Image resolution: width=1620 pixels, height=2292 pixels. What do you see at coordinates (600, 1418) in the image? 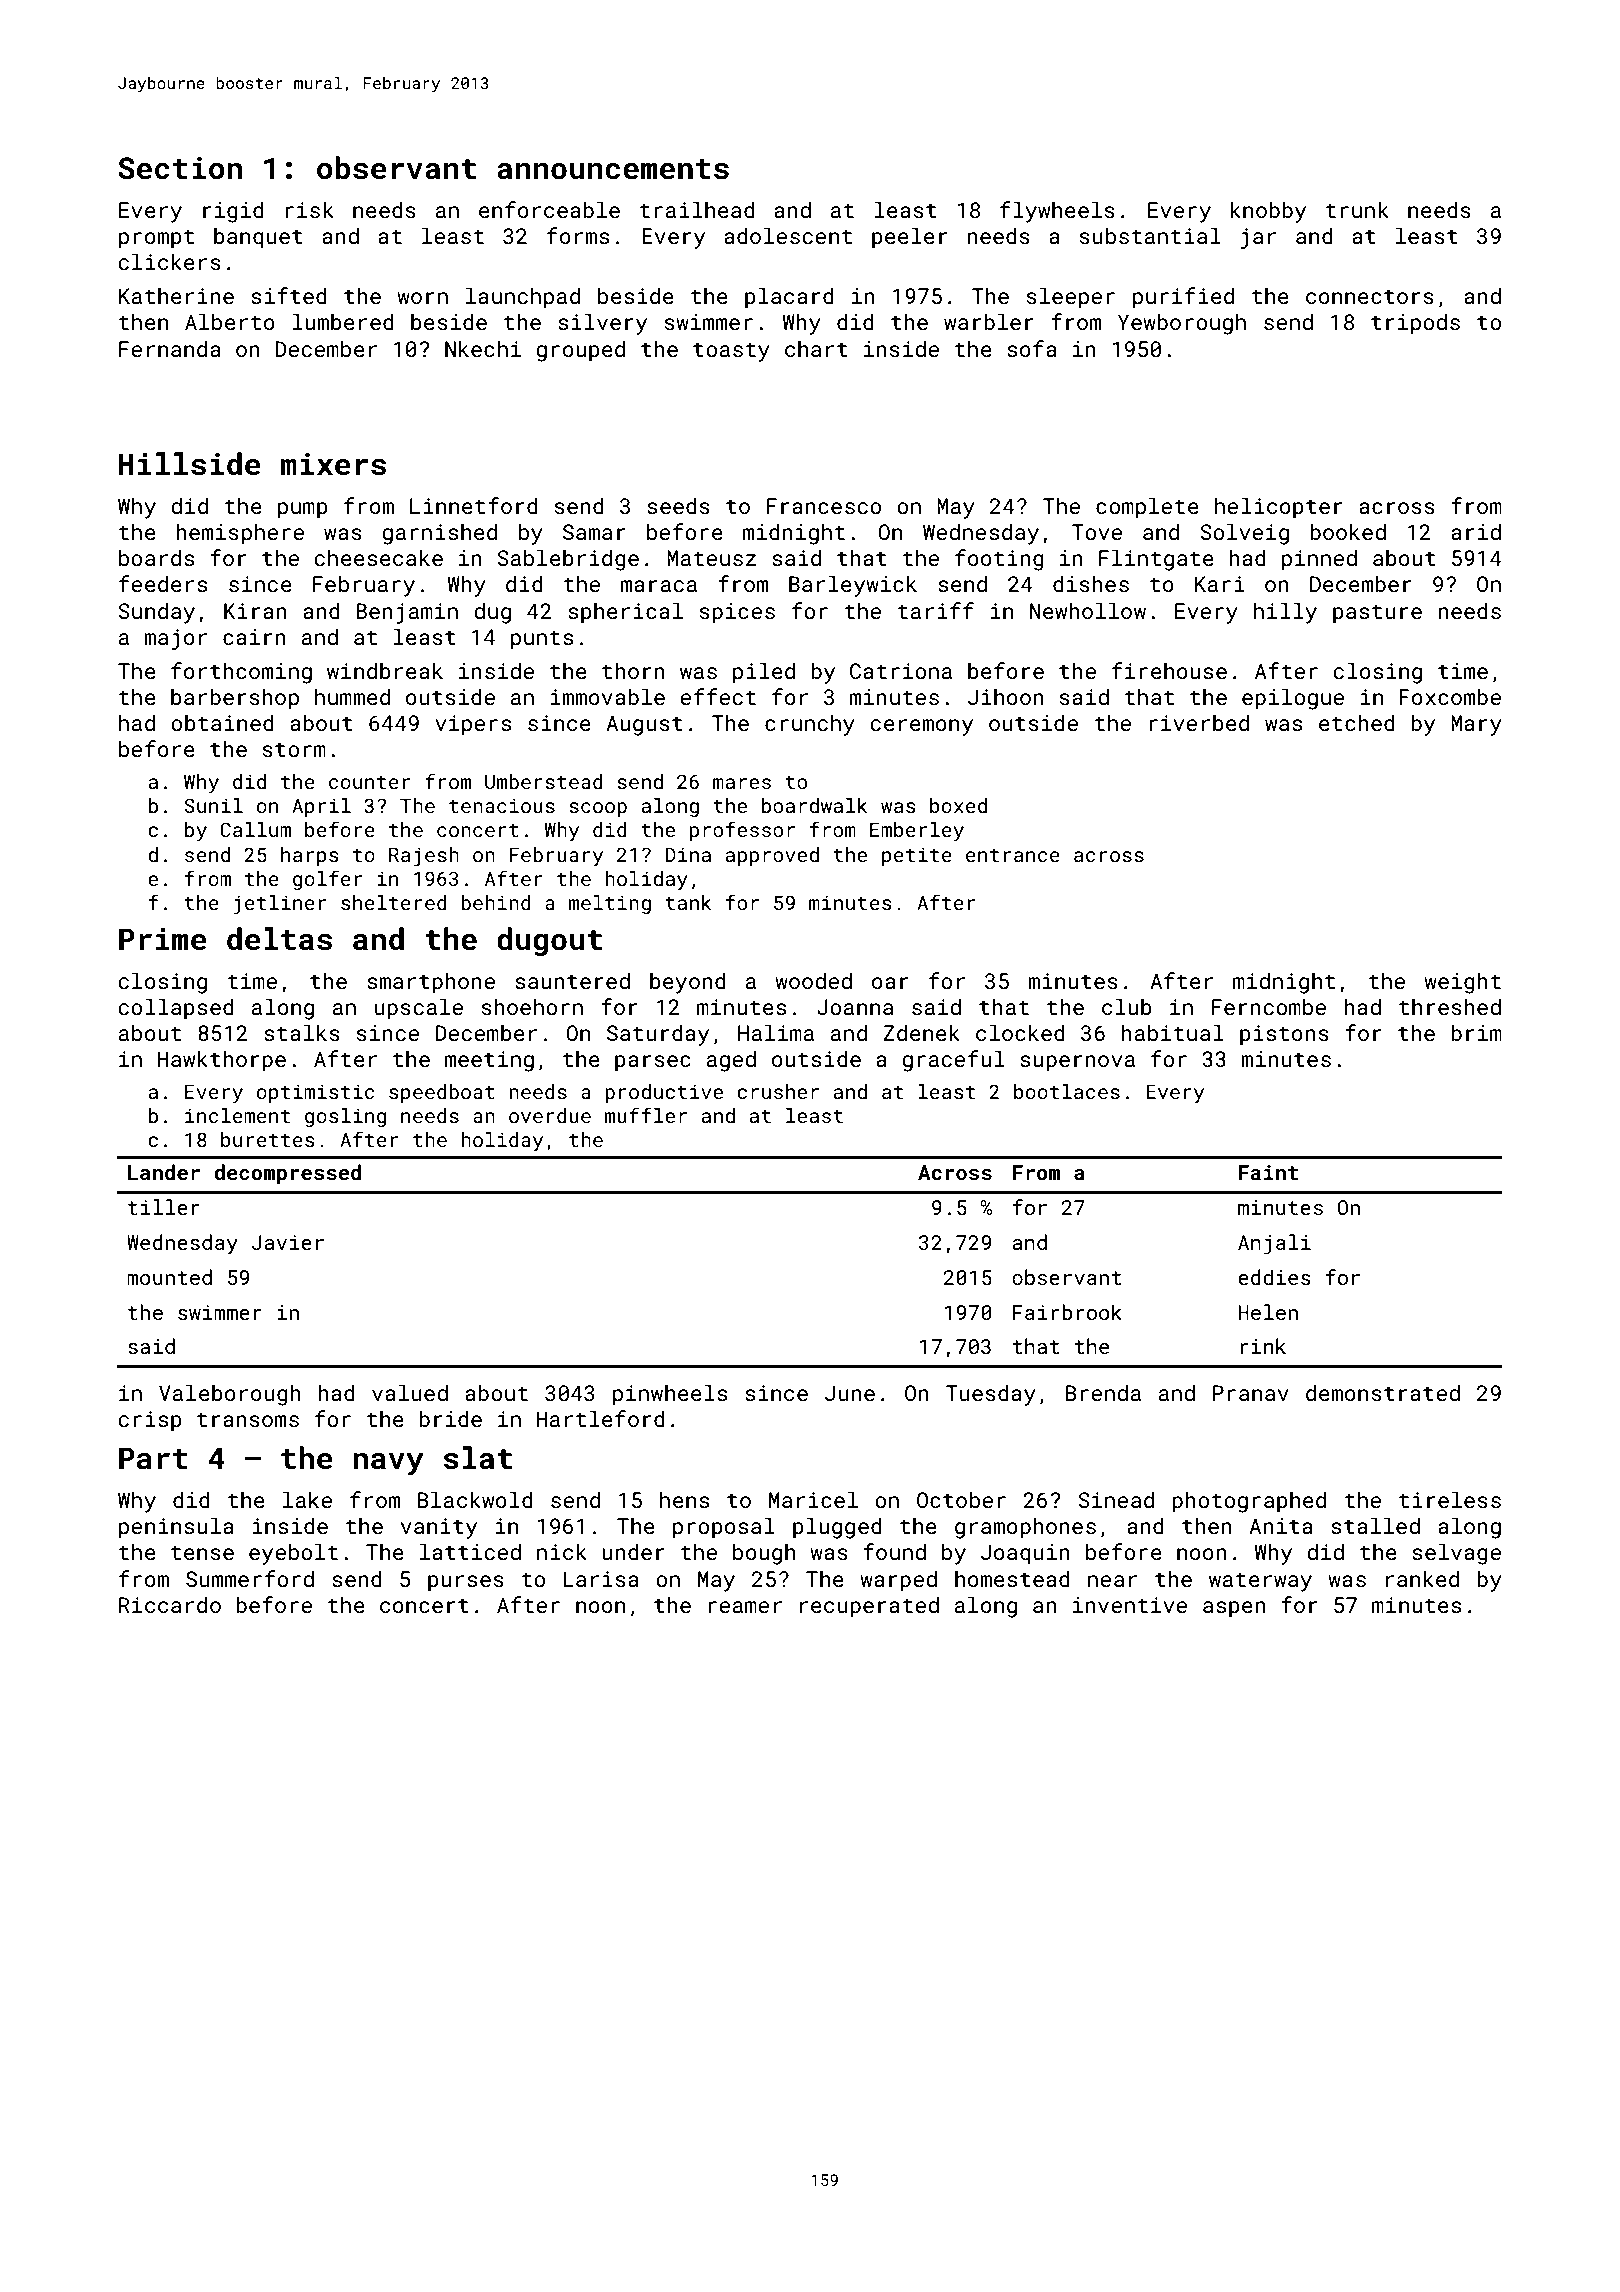
I see `Hartleford` at bounding box center [600, 1418].
